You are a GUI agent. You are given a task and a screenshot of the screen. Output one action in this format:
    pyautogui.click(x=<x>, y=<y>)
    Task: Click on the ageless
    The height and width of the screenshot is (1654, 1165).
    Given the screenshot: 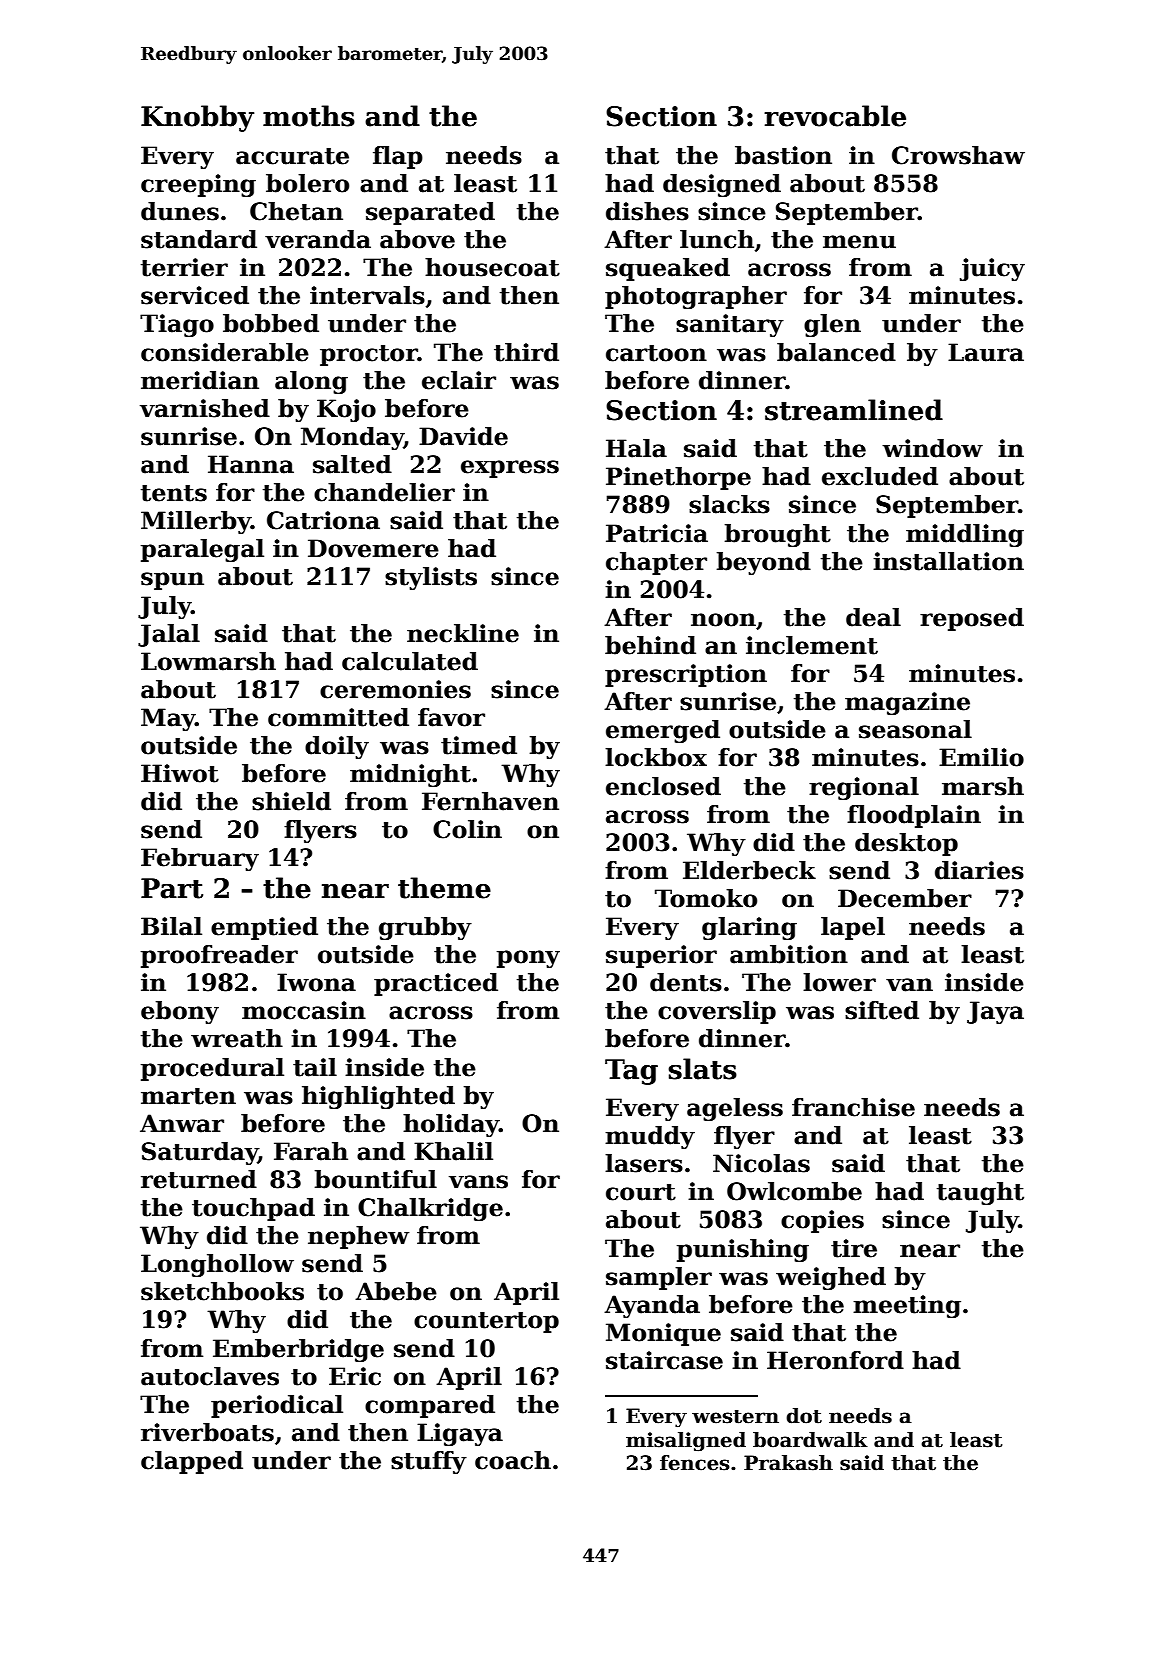 What is the action you would take?
    pyautogui.click(x=735, y=1109)
